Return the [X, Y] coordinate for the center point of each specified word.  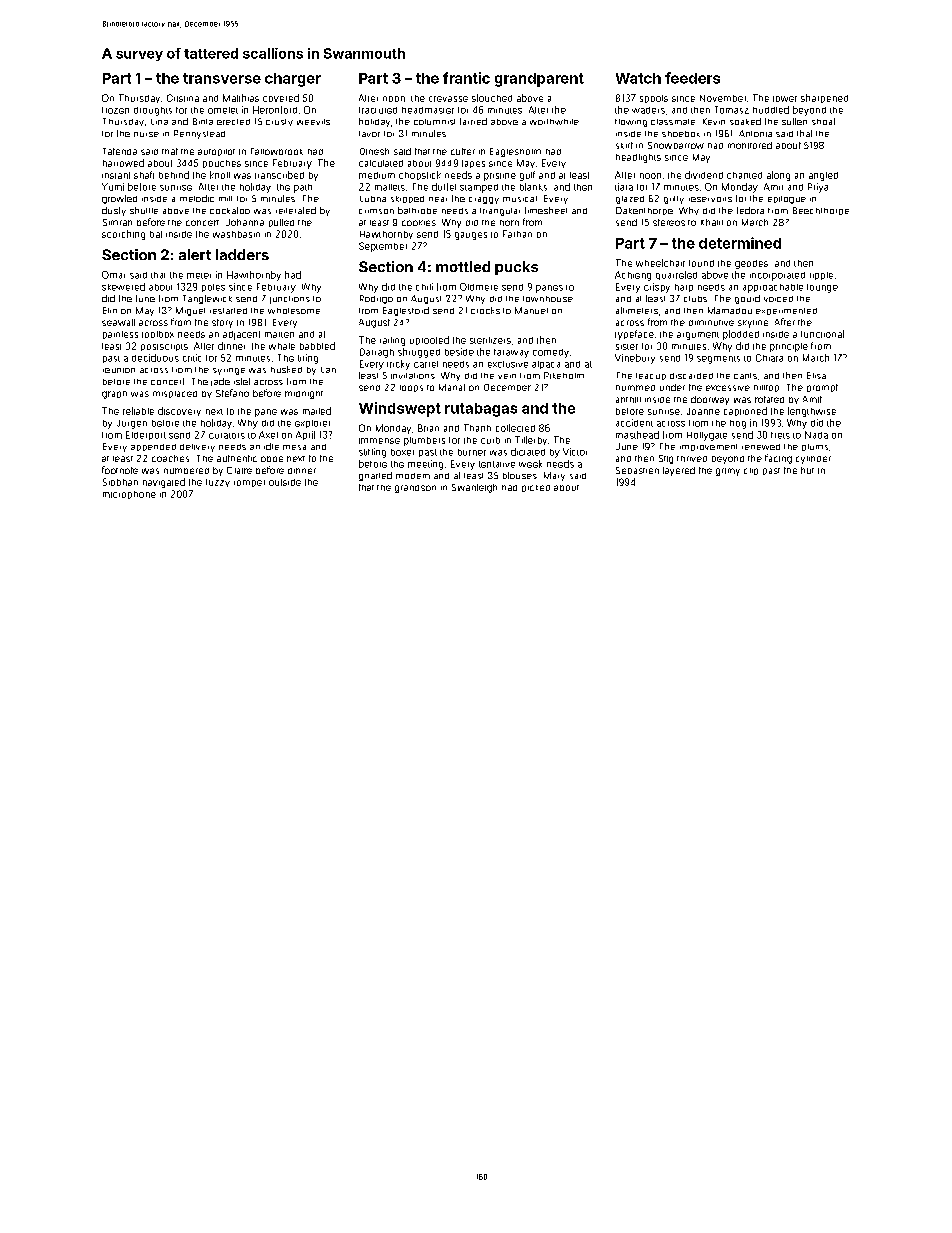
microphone [129, 495]
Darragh [377, 353]
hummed [635, 388]
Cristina [183, 98]
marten [279, 335]
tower [785, 99]
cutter [463, 151]
